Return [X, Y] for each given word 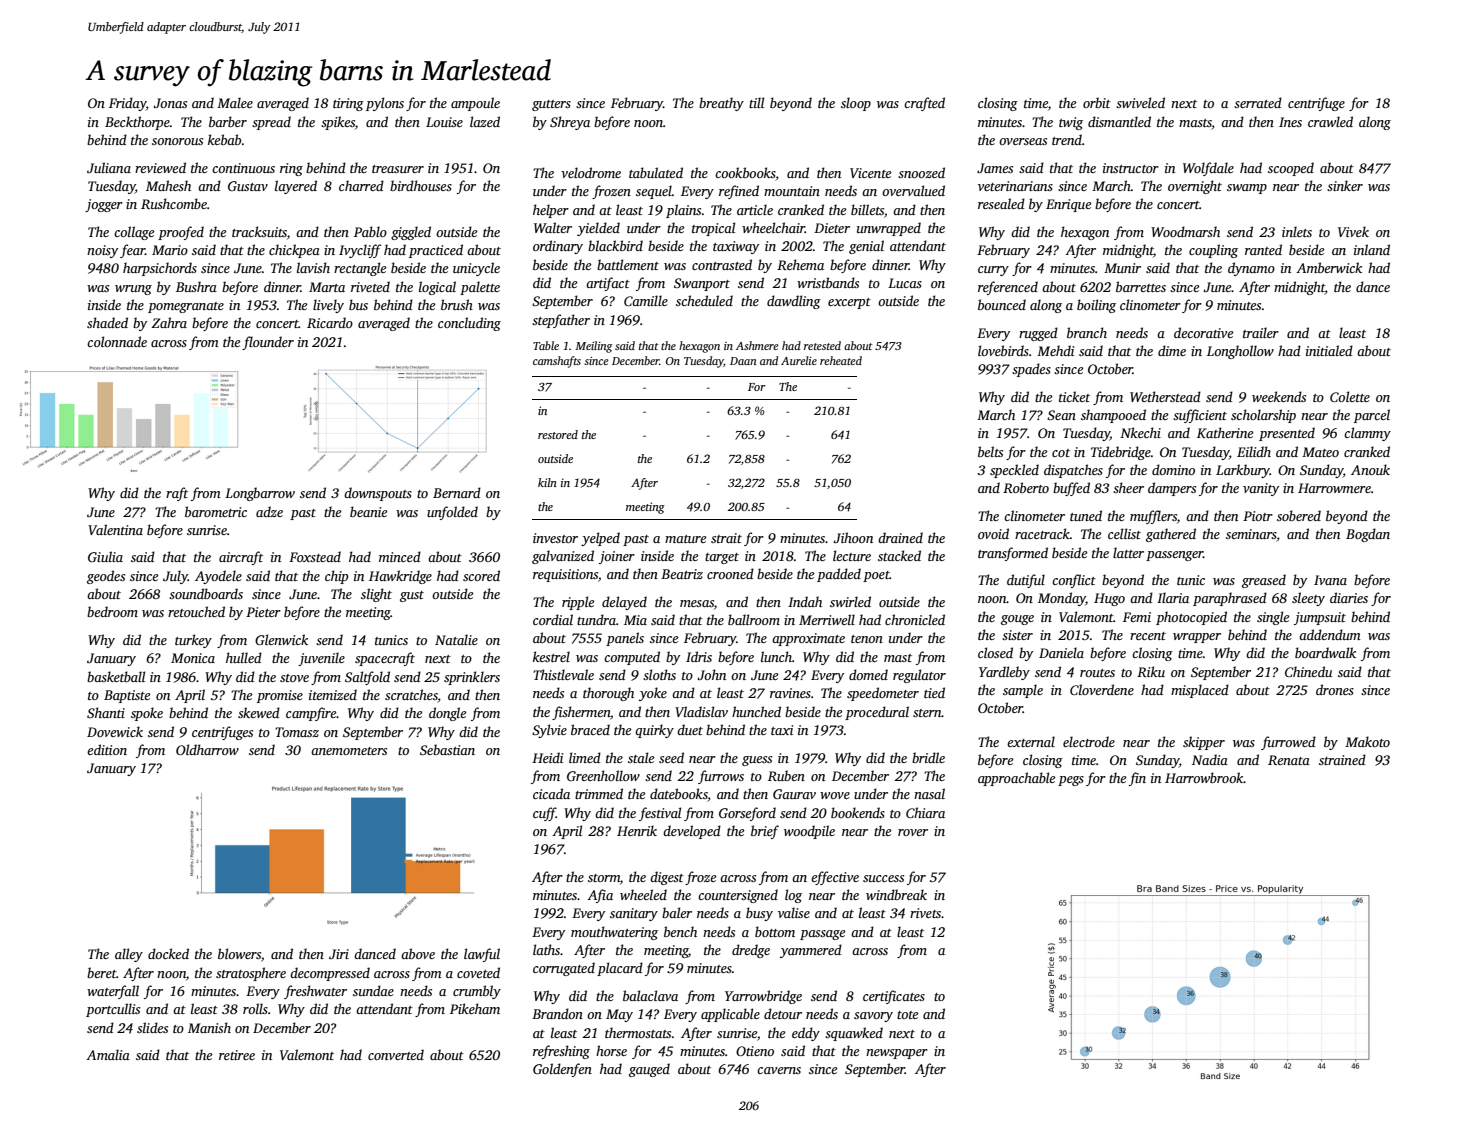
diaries [1349, 597]
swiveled [1140, 102]
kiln [547, 482]
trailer [1261, 332]
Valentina [115, 529]
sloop [856, 104]
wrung [133, 290]
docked [168, 953]
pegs [1071, 781]
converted [396, 1054]
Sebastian [447, 749]
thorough [608, 694]
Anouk [1370, 469]
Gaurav [794, 794]
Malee [235, 102]
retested [822, 345]
